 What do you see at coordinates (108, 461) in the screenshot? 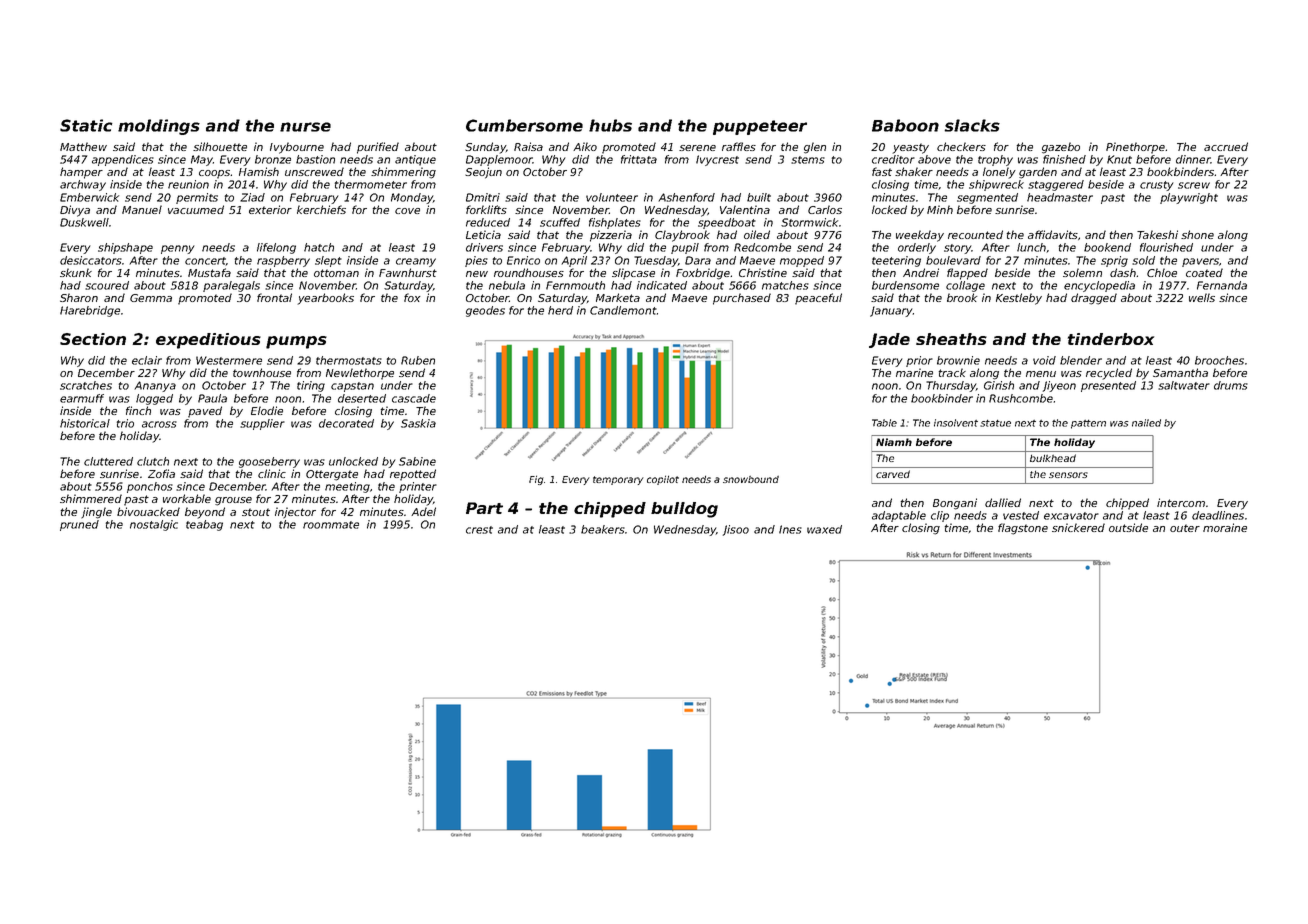
I see `cluttered` at bounding box center [108, 461].
